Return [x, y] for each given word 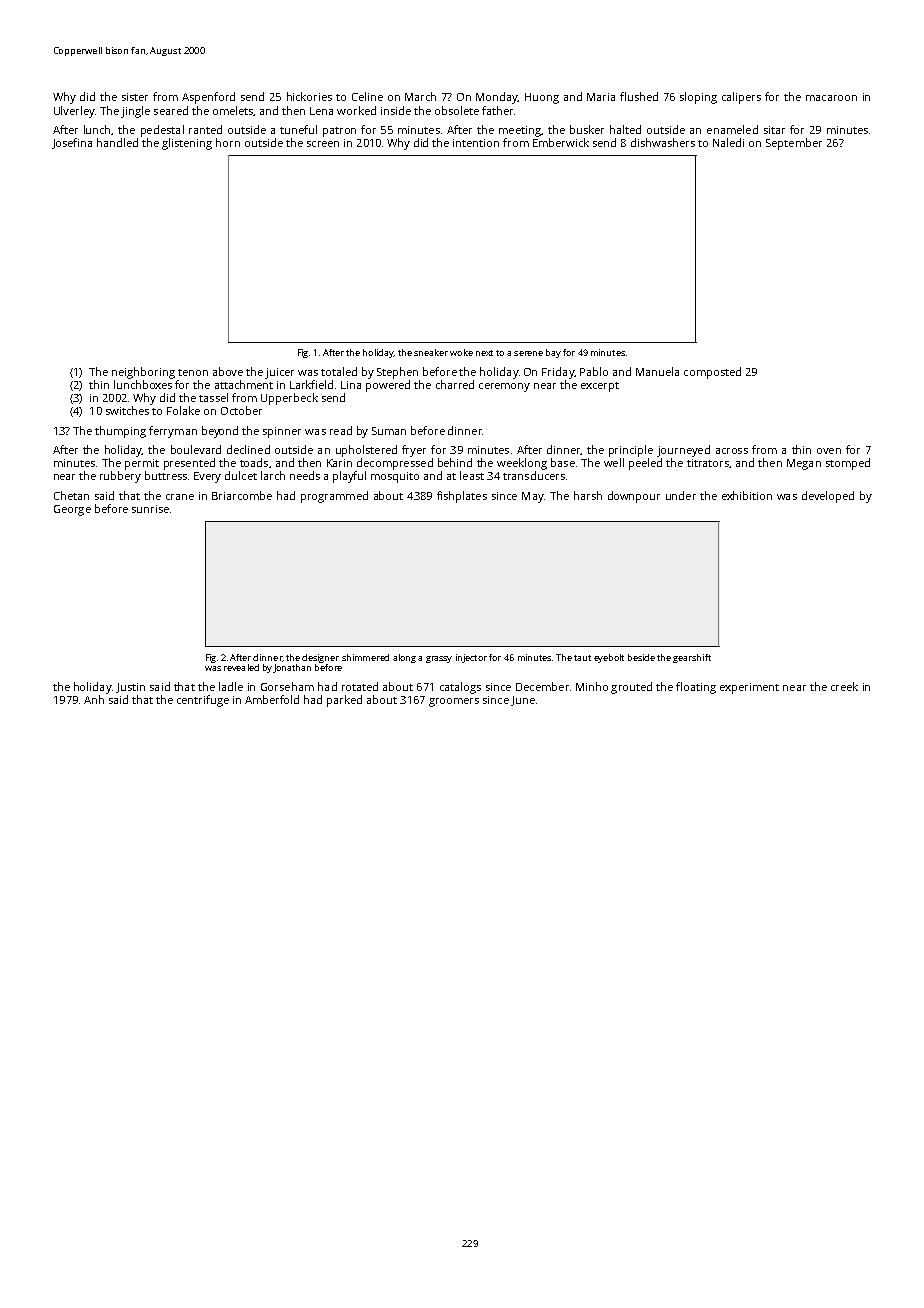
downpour [634, 497]
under [681, 495]
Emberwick [561, 142]
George [72, 510]
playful [349, 477]
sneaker [431, 352]
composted [712, 373]
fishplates [462, 497]
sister [135, 97]
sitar [774, 130]
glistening [187, 144]
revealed [241, 667]
